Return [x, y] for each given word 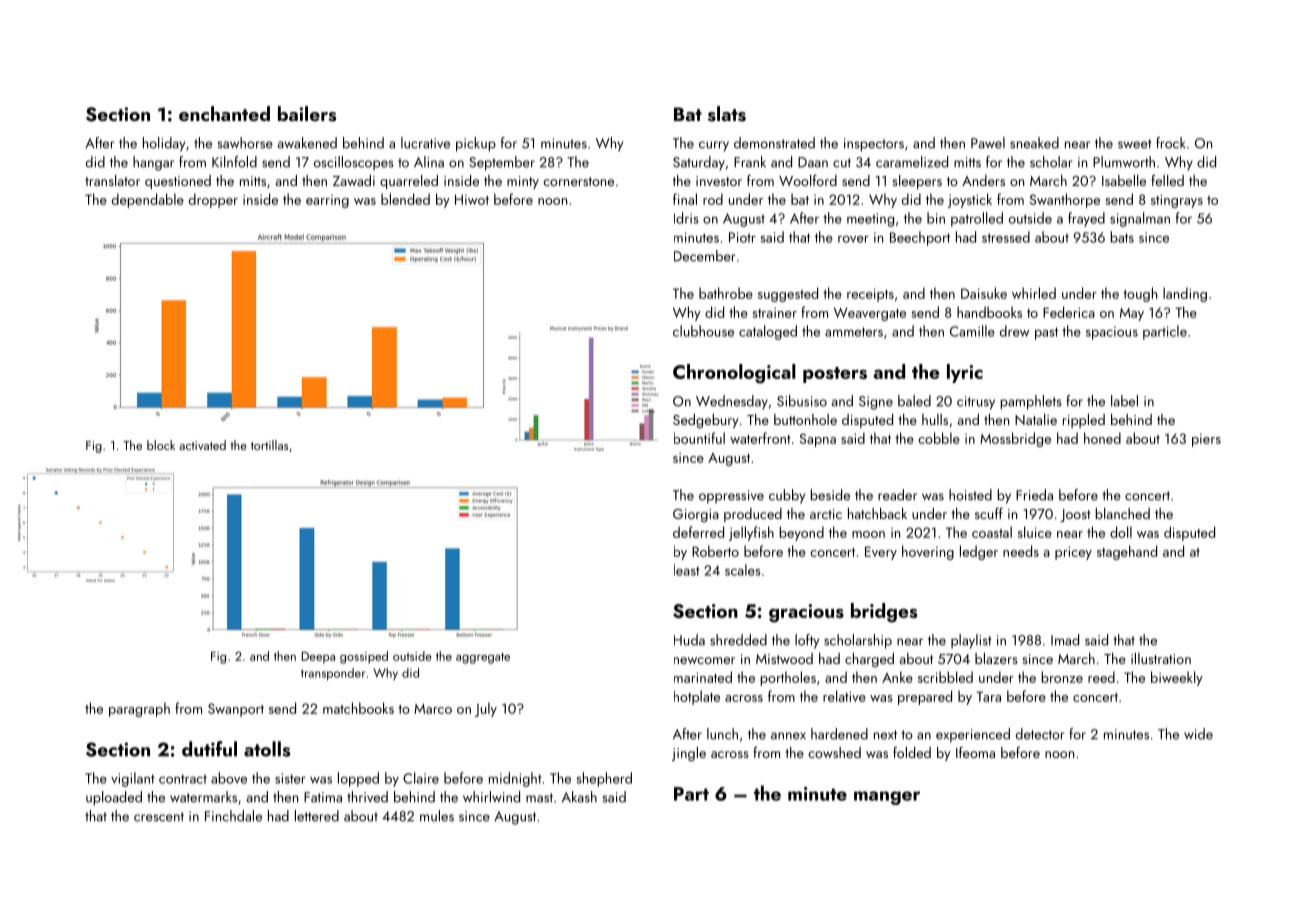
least [687, 570]
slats [727, 114]
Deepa [318, 658]
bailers [307, 114]
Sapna [818, 440]
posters [835, 375]
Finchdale [233, 816]
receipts [870, 295]
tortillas [269, 445]
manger [887, 798]
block [161, 445]
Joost [1075, 515]
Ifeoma [975, 752]
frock [1170, 143]
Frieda [1034, 495]
